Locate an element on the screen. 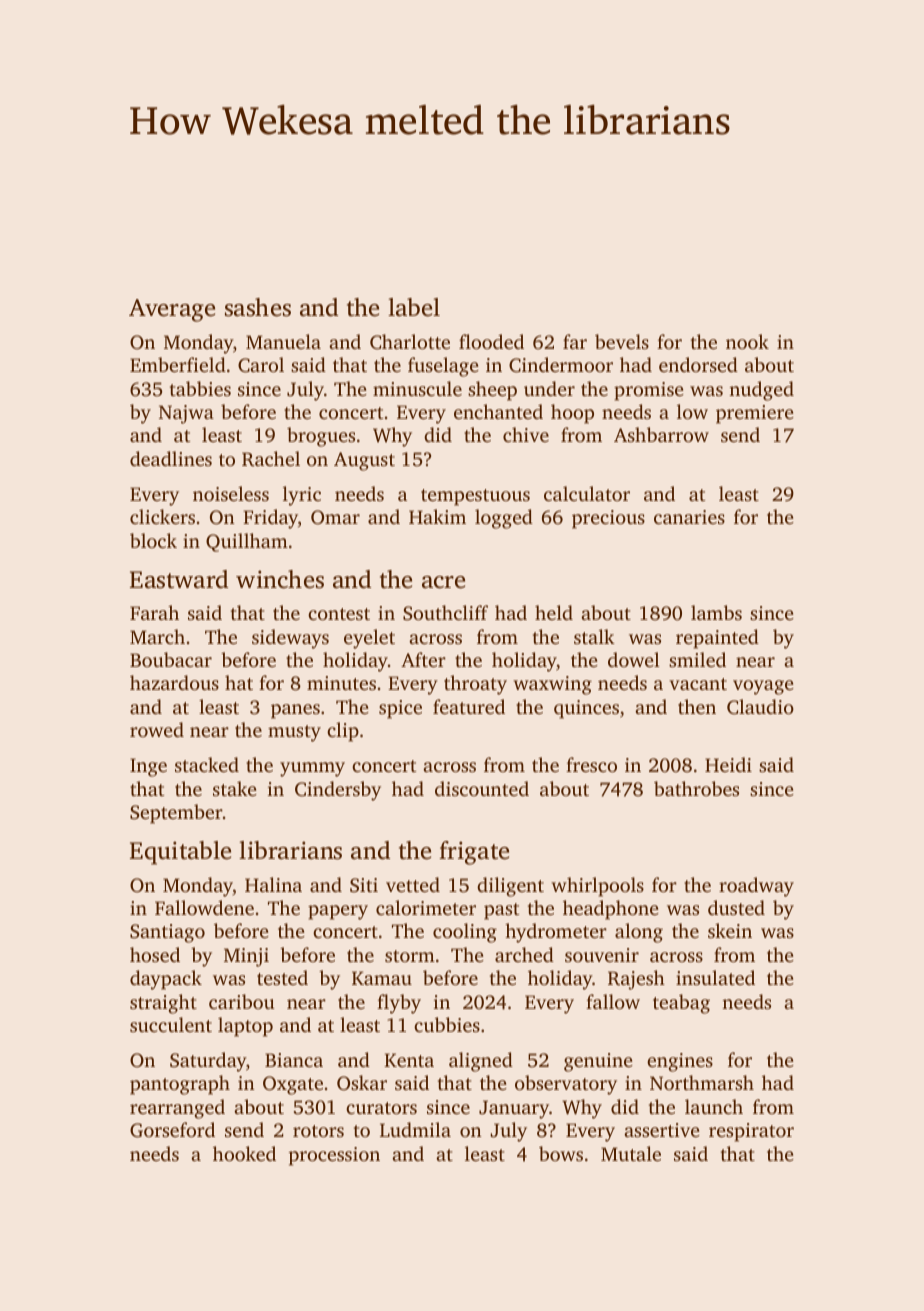  minuscule is located at coordinates (417, 388).
